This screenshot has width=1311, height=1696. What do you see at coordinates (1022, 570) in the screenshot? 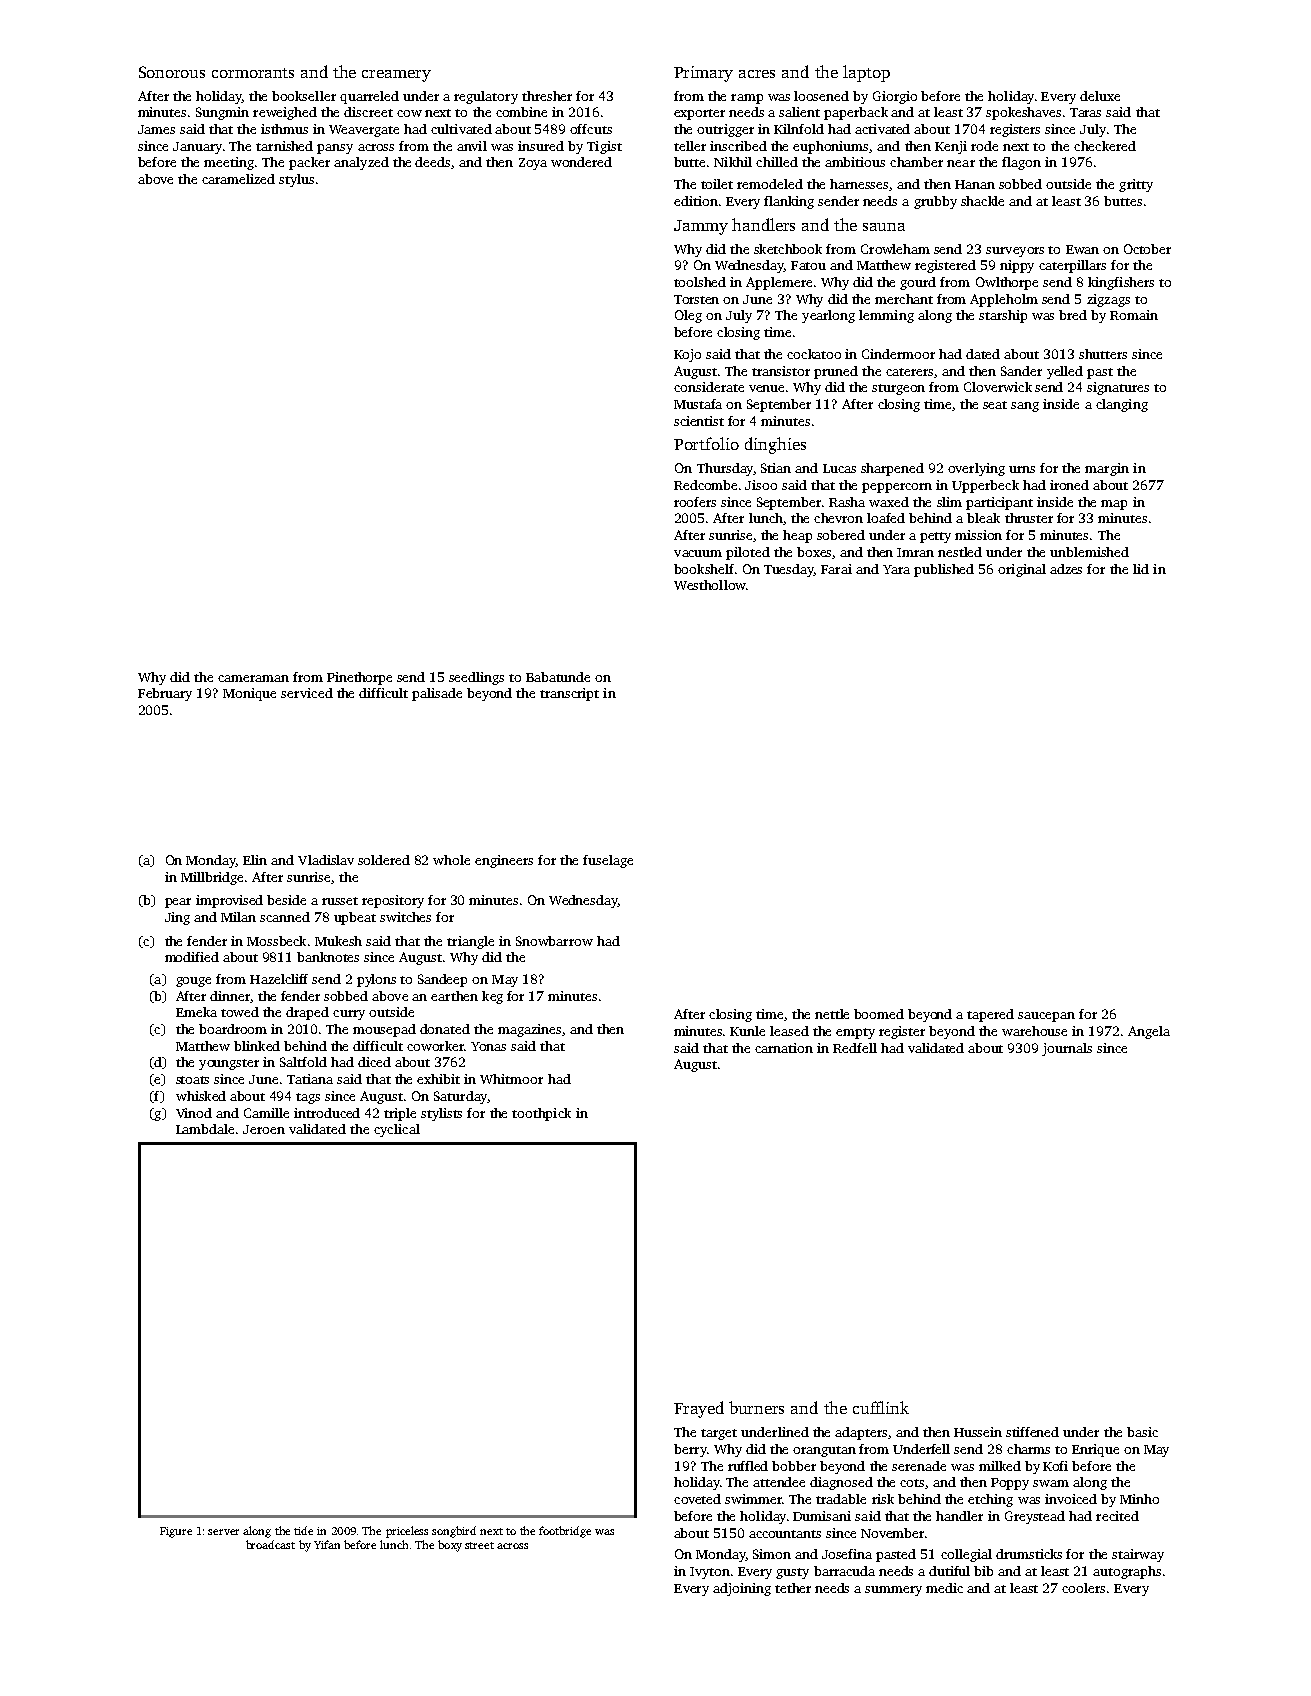
I see `original` at bounding box center [1022, 570].
